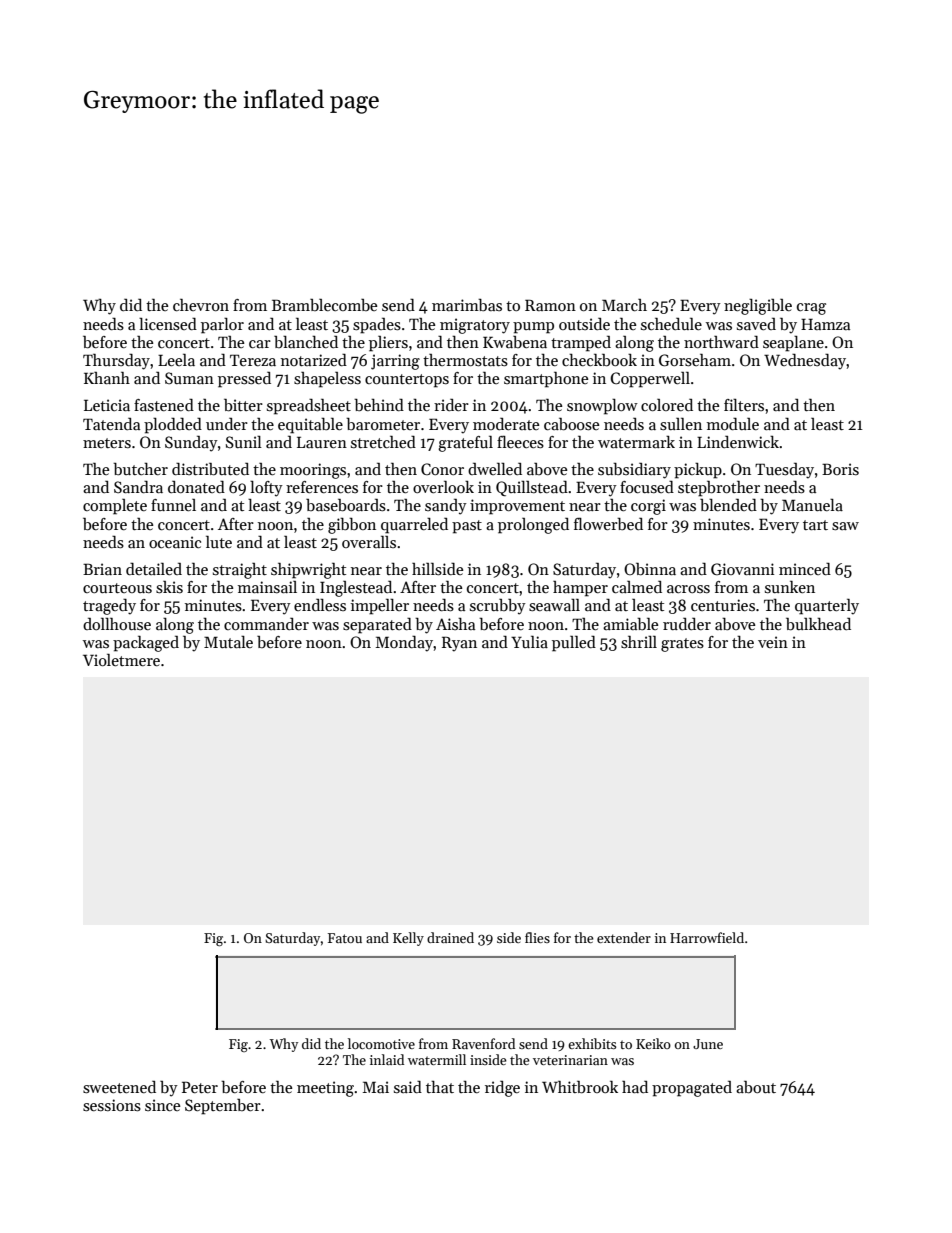 Image resolution: width=952 pixels, height=1233 pixels. Describe the element at coordinates (647, 487) in the screenshot. I see `focused` at that location.
